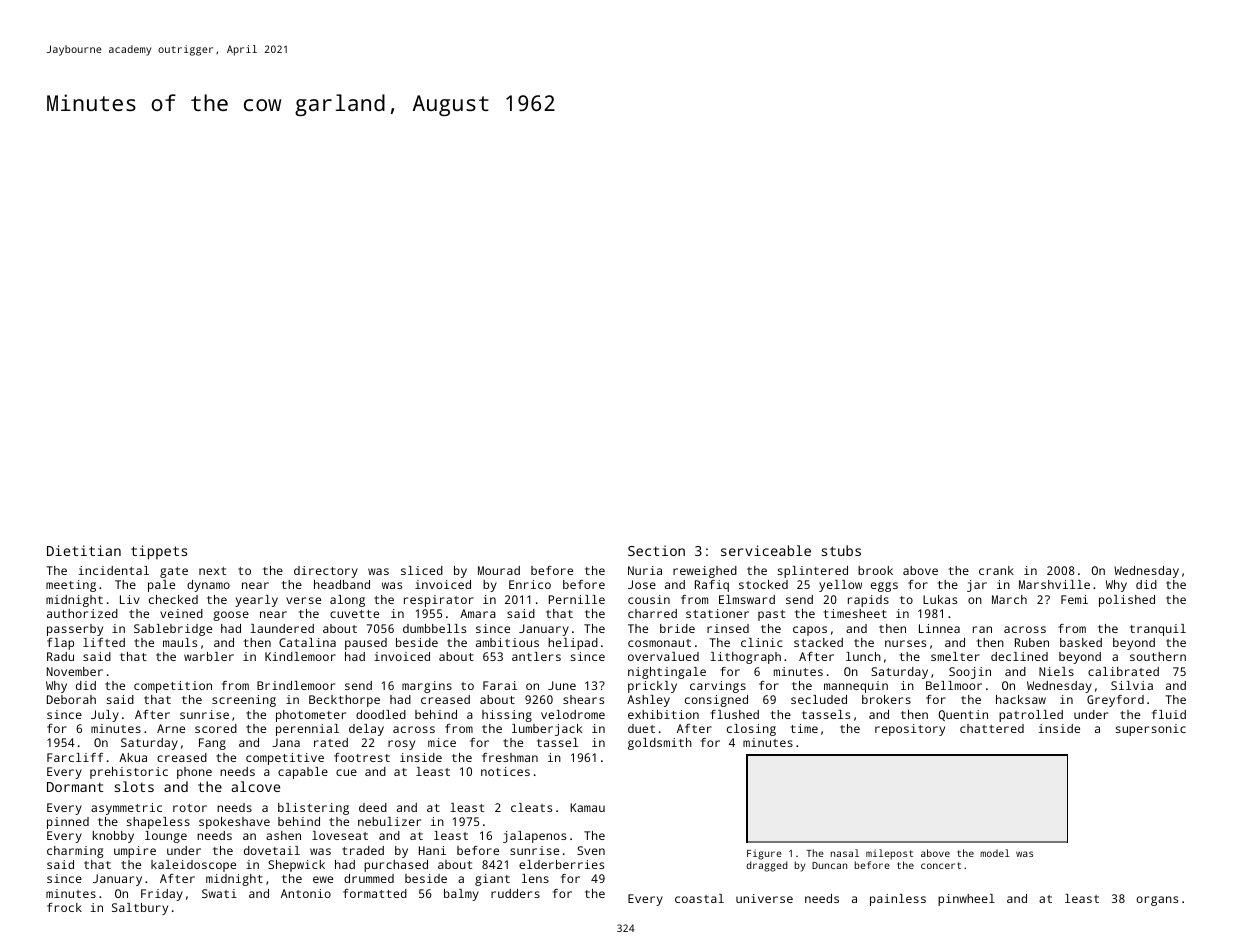  I want to click on charred, so click(652, 613).
